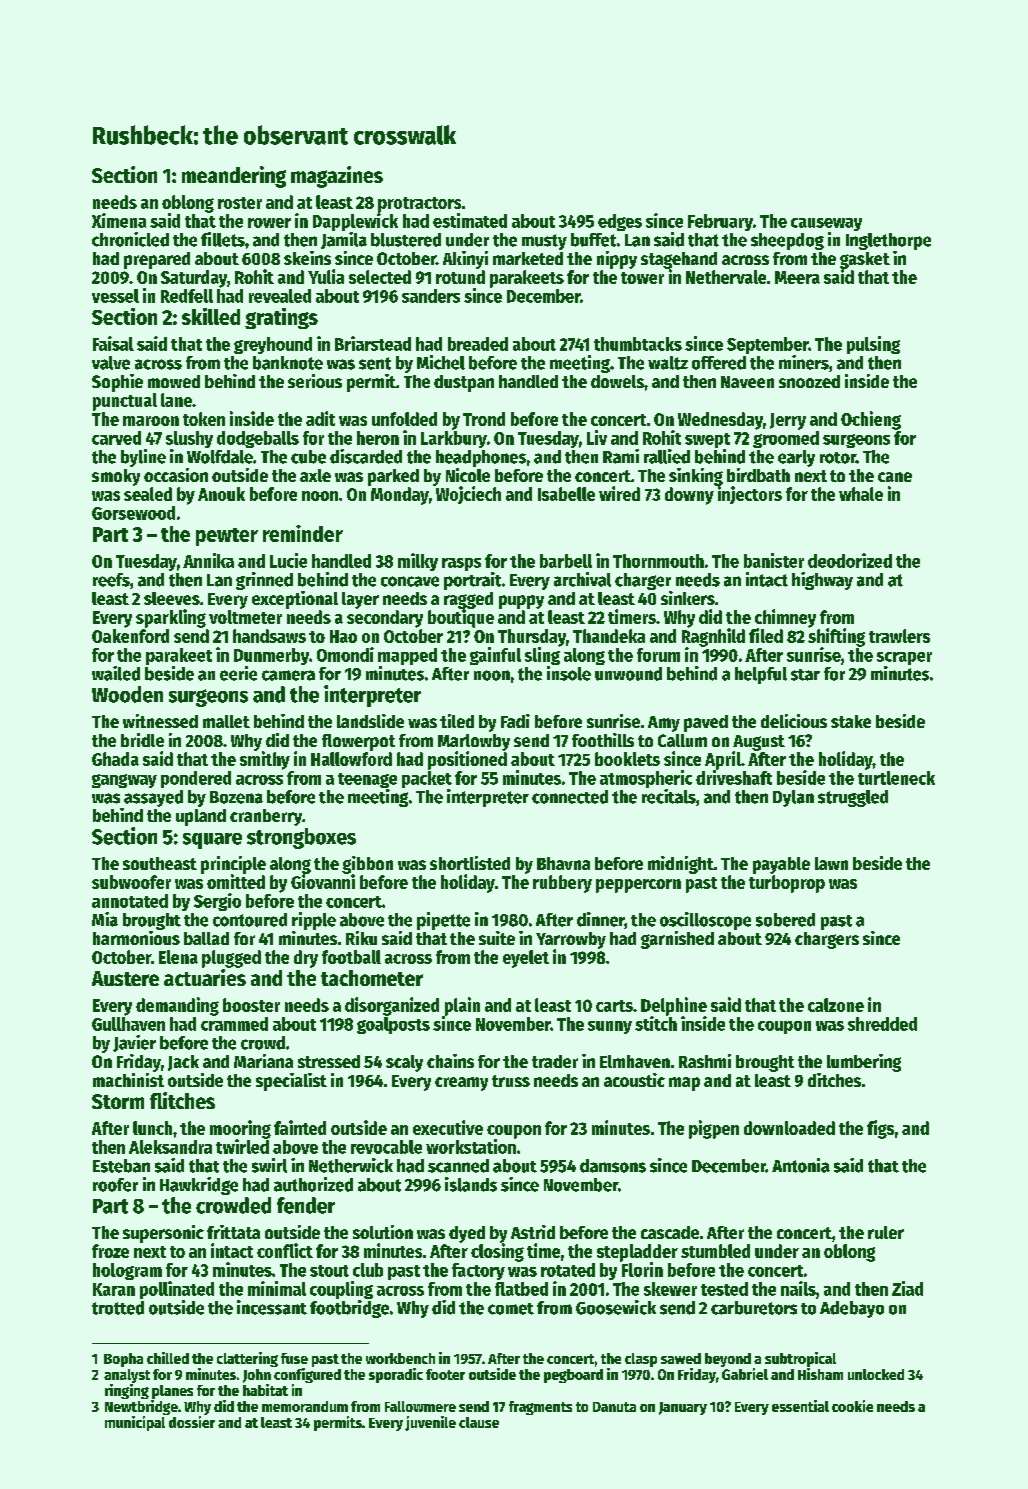 This image has height=1489, width=1028. I want to click on strongboxes, so click(301, 838).
